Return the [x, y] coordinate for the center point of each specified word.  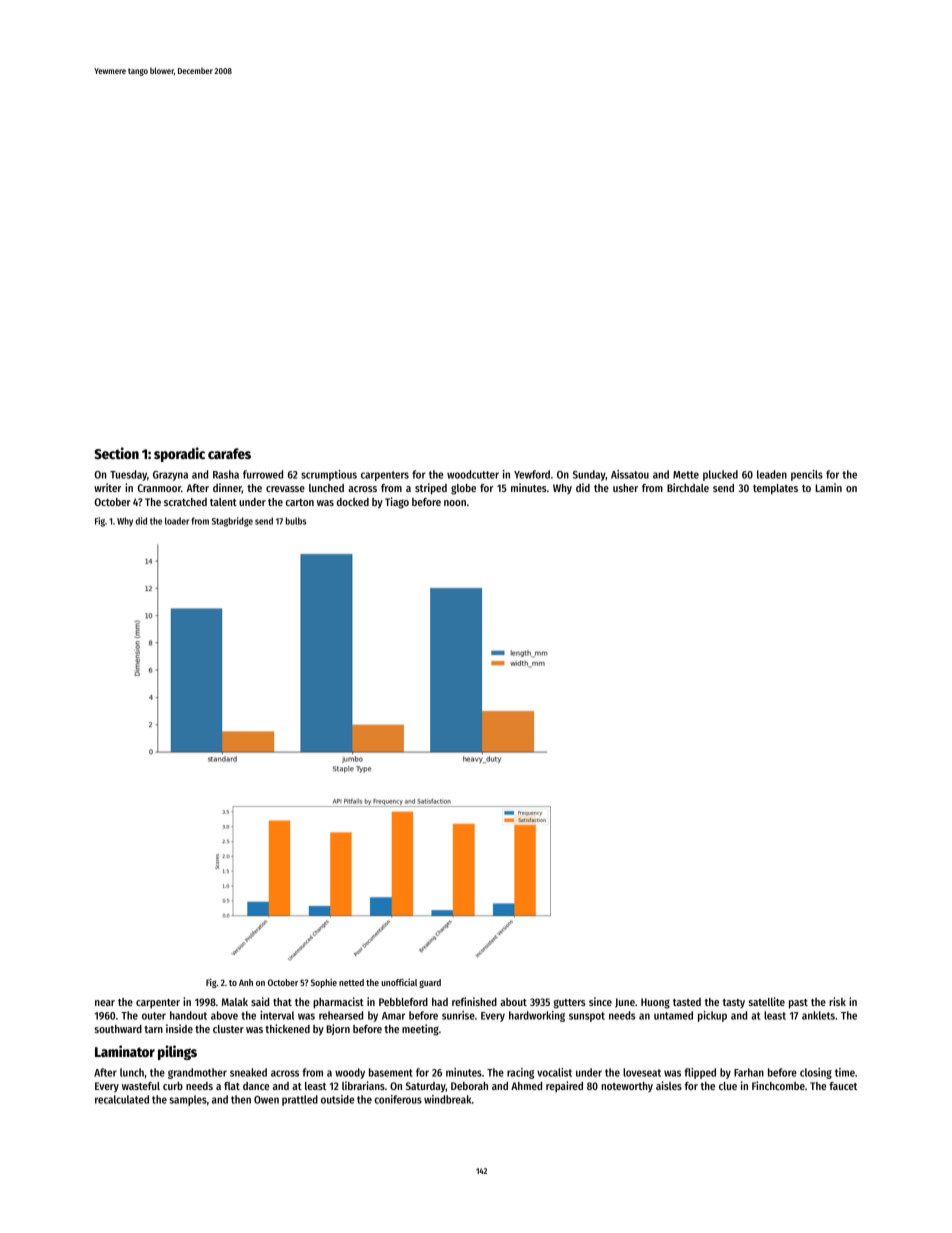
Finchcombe [778, 1085]
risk [837, 1001]
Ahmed [526, 1086]
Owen [266, 1100]
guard [430, 983]
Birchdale [688, 487]
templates [775, 489]
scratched [185, 502]
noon [455, 503]
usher [625, 488]
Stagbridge [232, 522]
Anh [246, 982]
